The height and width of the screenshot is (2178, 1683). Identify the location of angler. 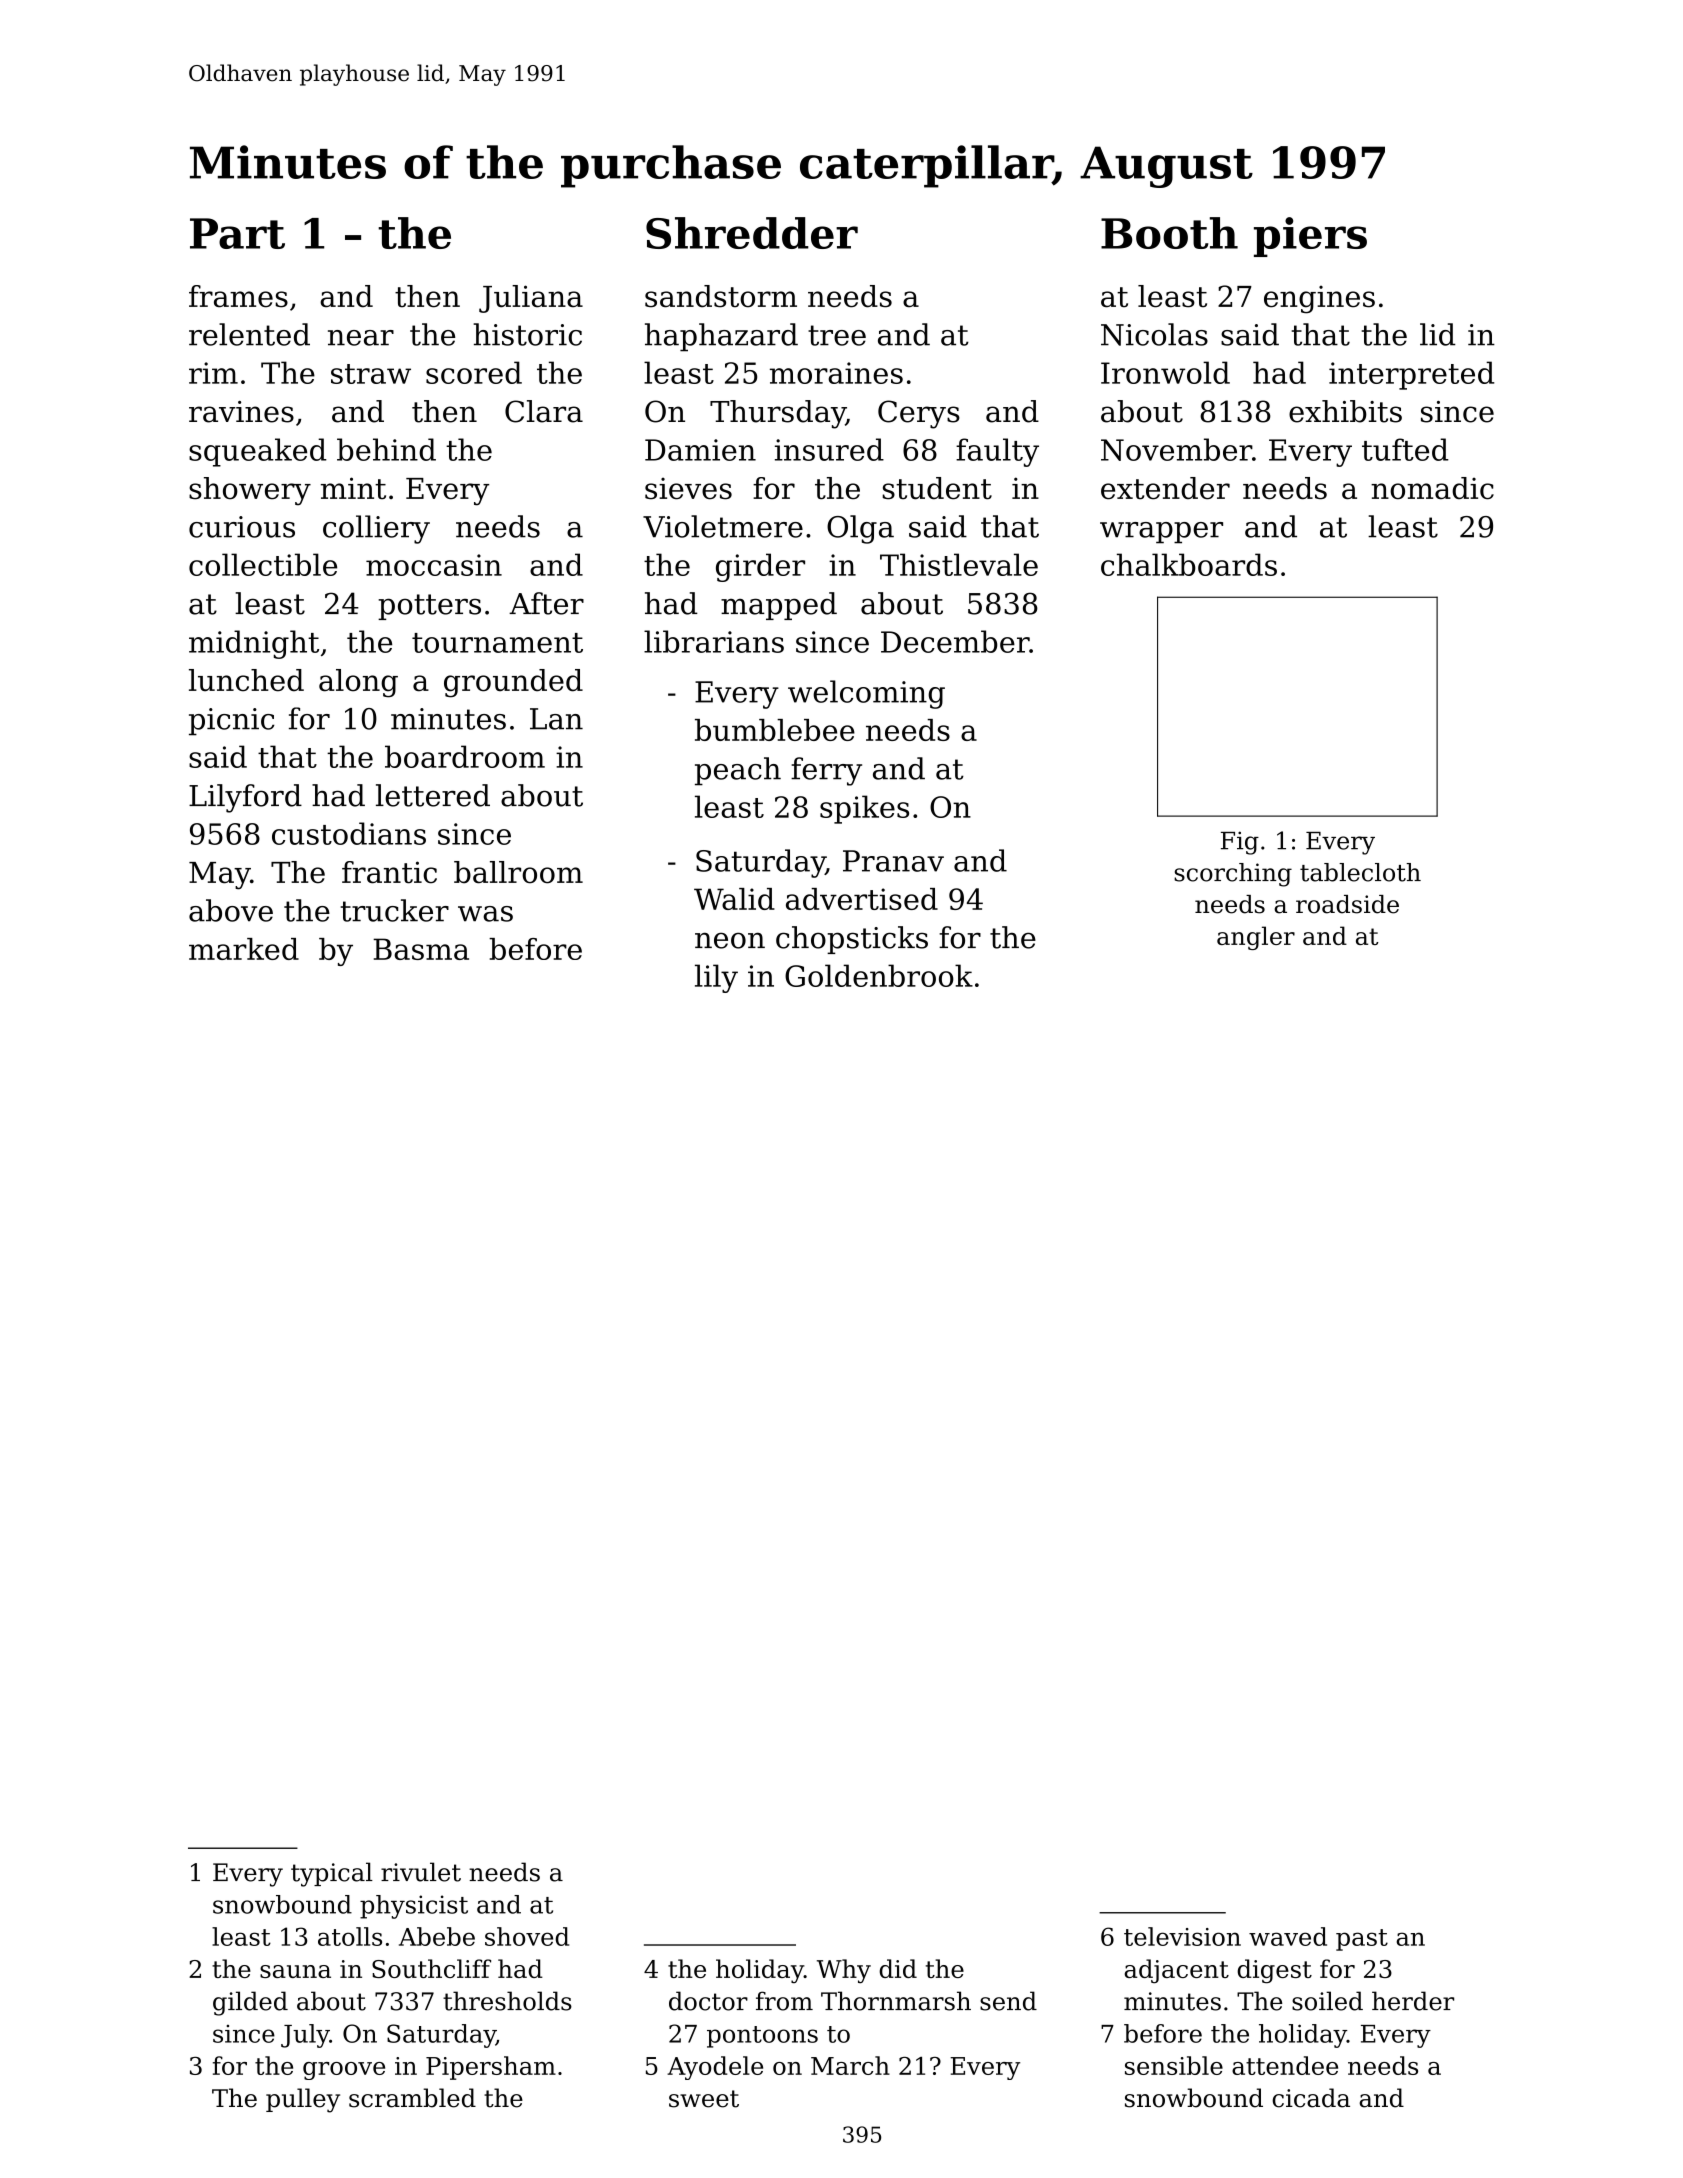
(1256, 938).
